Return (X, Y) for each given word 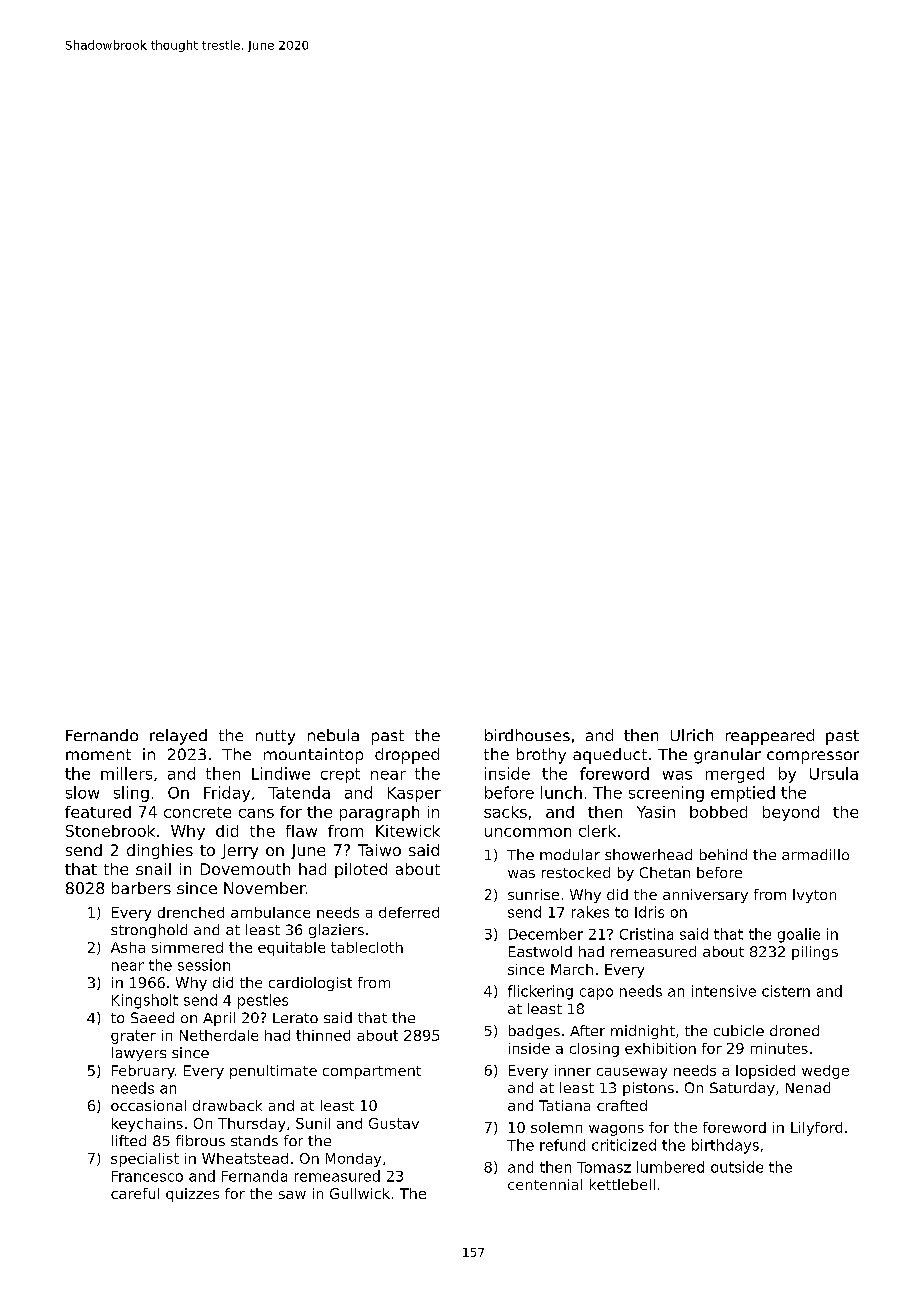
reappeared (770, 737)
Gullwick (360, 1193)
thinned (323, 1035)
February (143, 1072)
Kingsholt (145, 1001)
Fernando (102, 735)
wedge (825, 1072)
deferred (409, 912)
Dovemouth (245, 869)
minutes (779, 1048)
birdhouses (527, 735)
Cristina (646, 934)
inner (573, 1070)
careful (135, 1193)
